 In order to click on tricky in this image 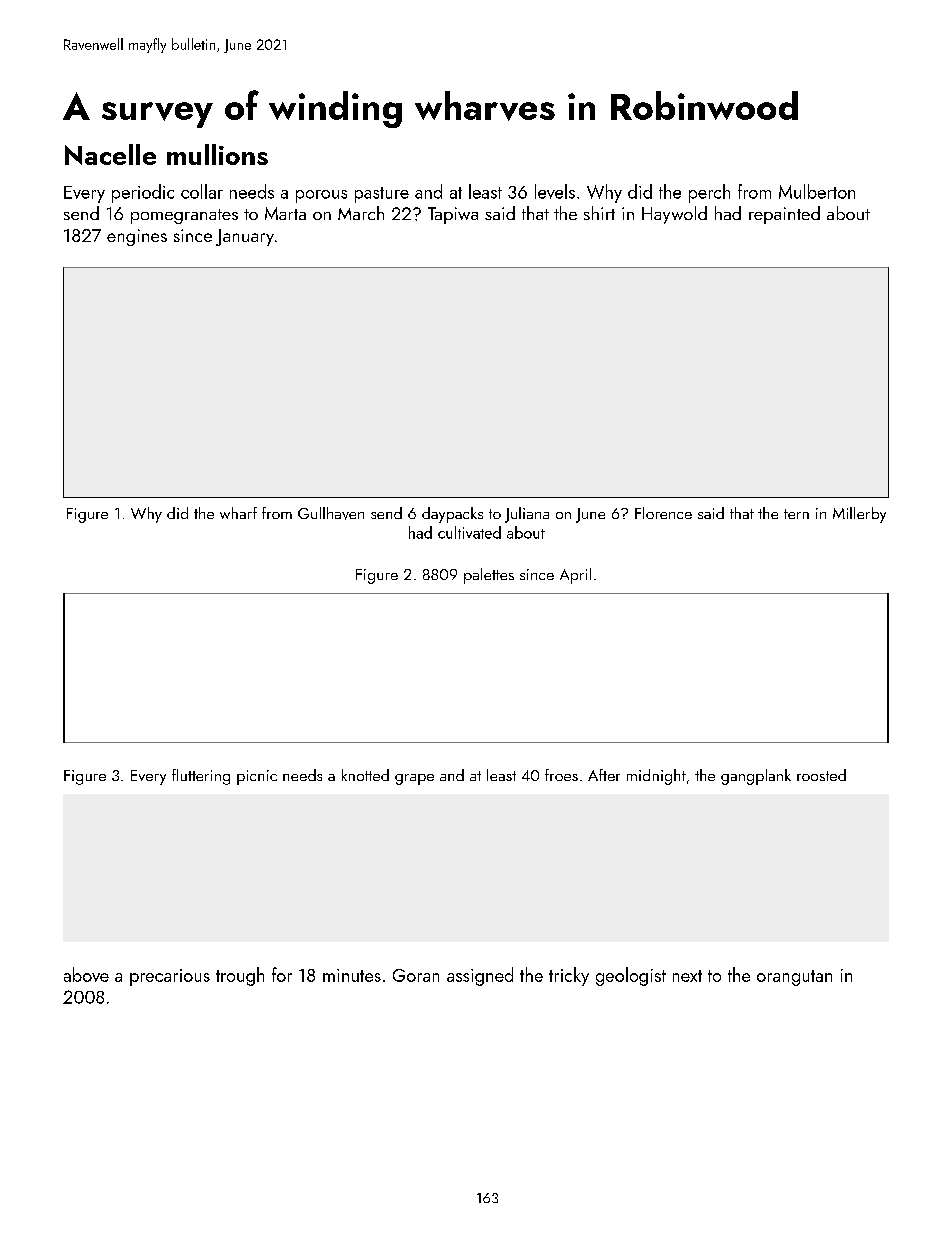, I will do `click(569, 976)`.
